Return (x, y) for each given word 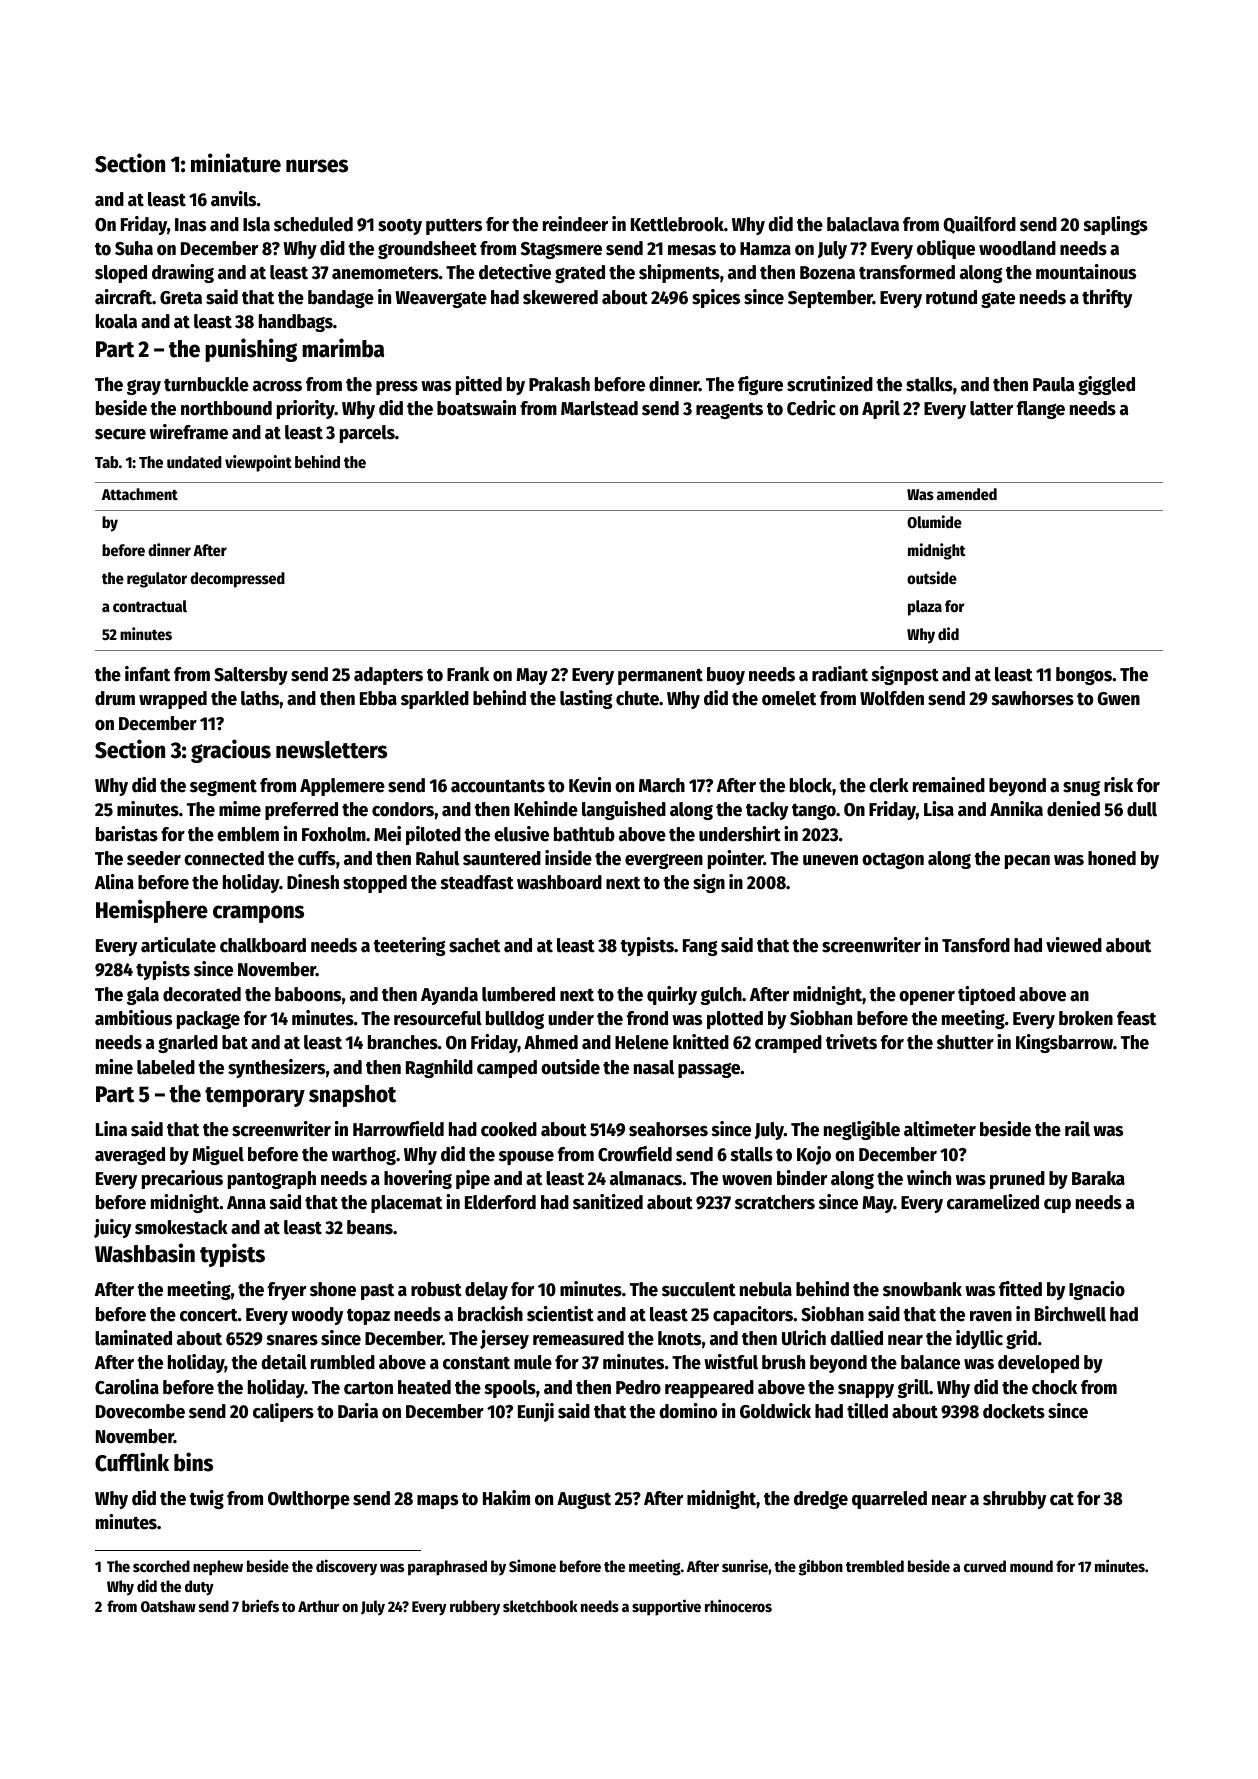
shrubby (1014, 1500)
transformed (907, 272)
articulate (178, 945)
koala (116, 321)
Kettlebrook (677, 224)
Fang (700, 947)
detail (284, 1362)
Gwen (1118, 699)
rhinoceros (738, 1605)
